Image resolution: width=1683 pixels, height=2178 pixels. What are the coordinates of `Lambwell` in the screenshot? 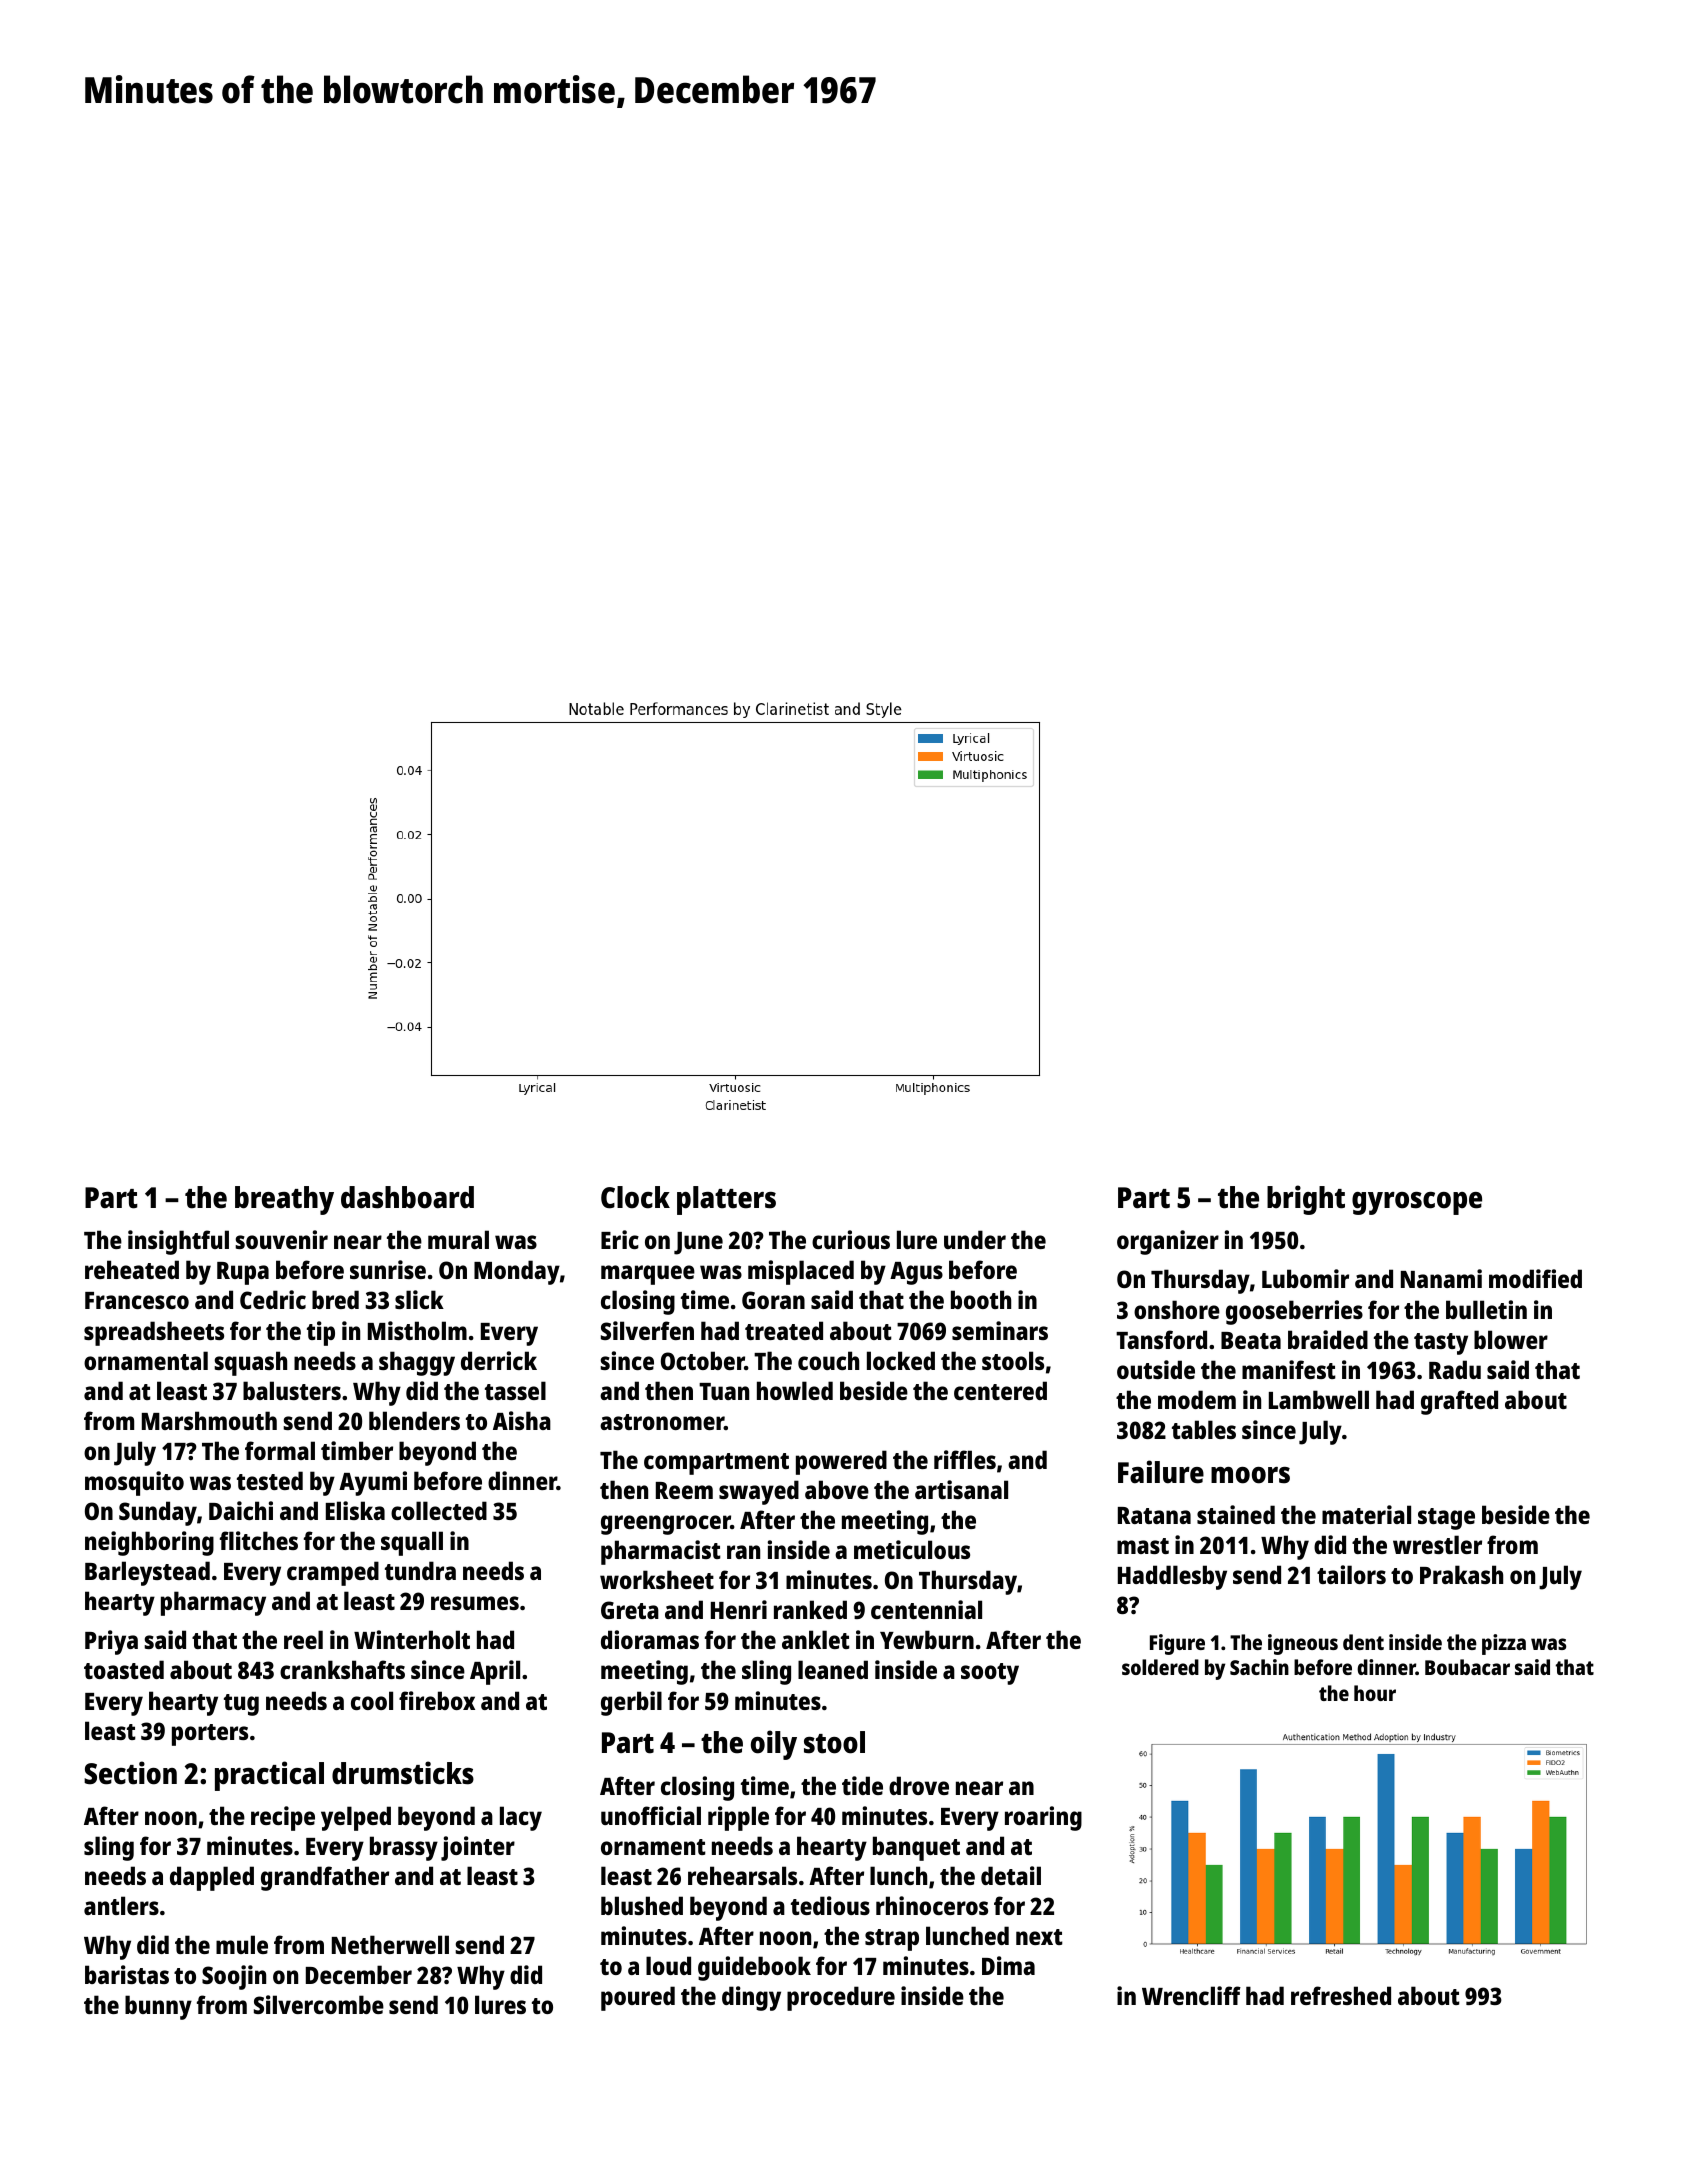 It's located at (1319, 1399).
